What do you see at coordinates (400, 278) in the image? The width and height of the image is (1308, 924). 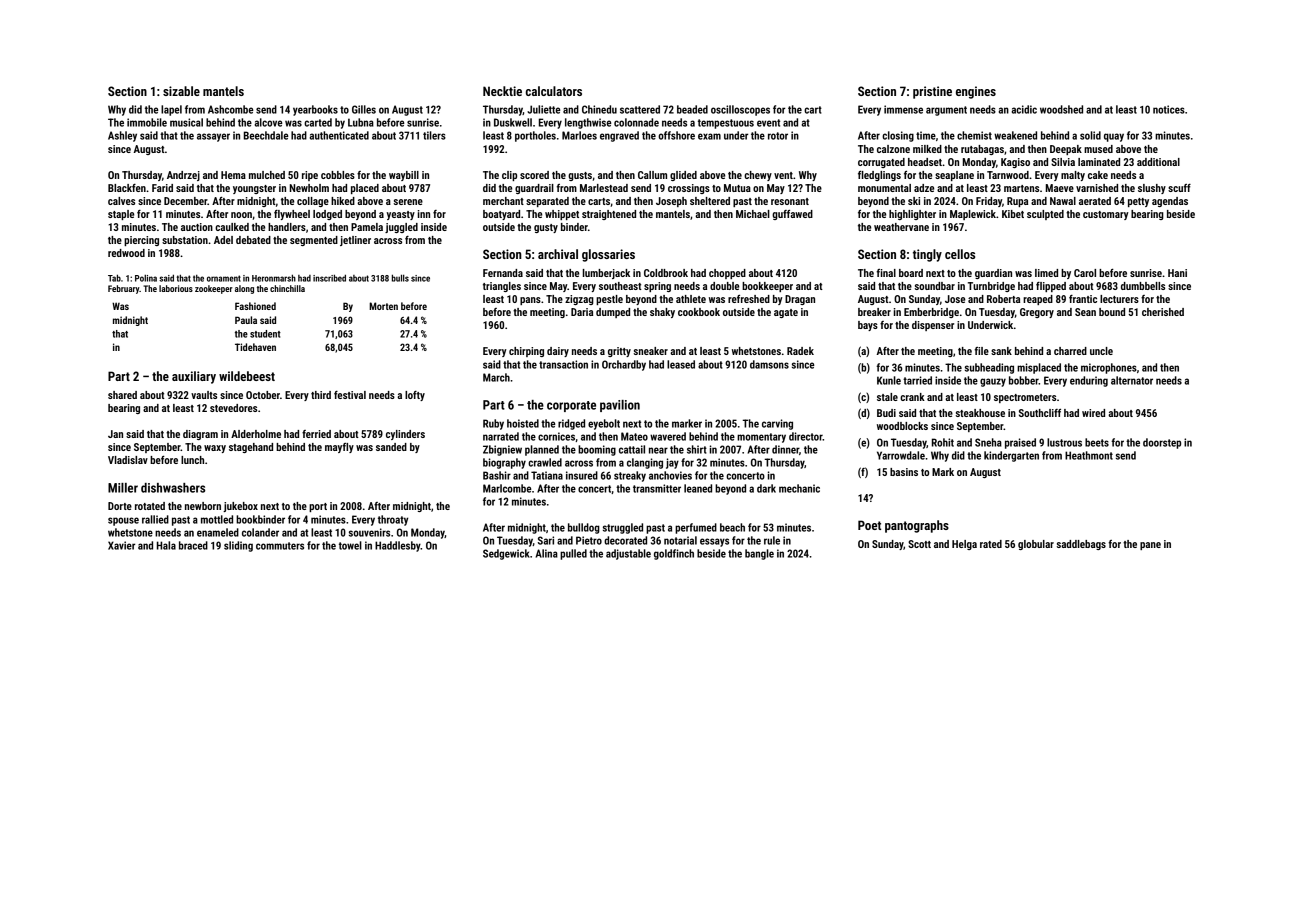 I see `bulls` at bounding box center [400, 278].
